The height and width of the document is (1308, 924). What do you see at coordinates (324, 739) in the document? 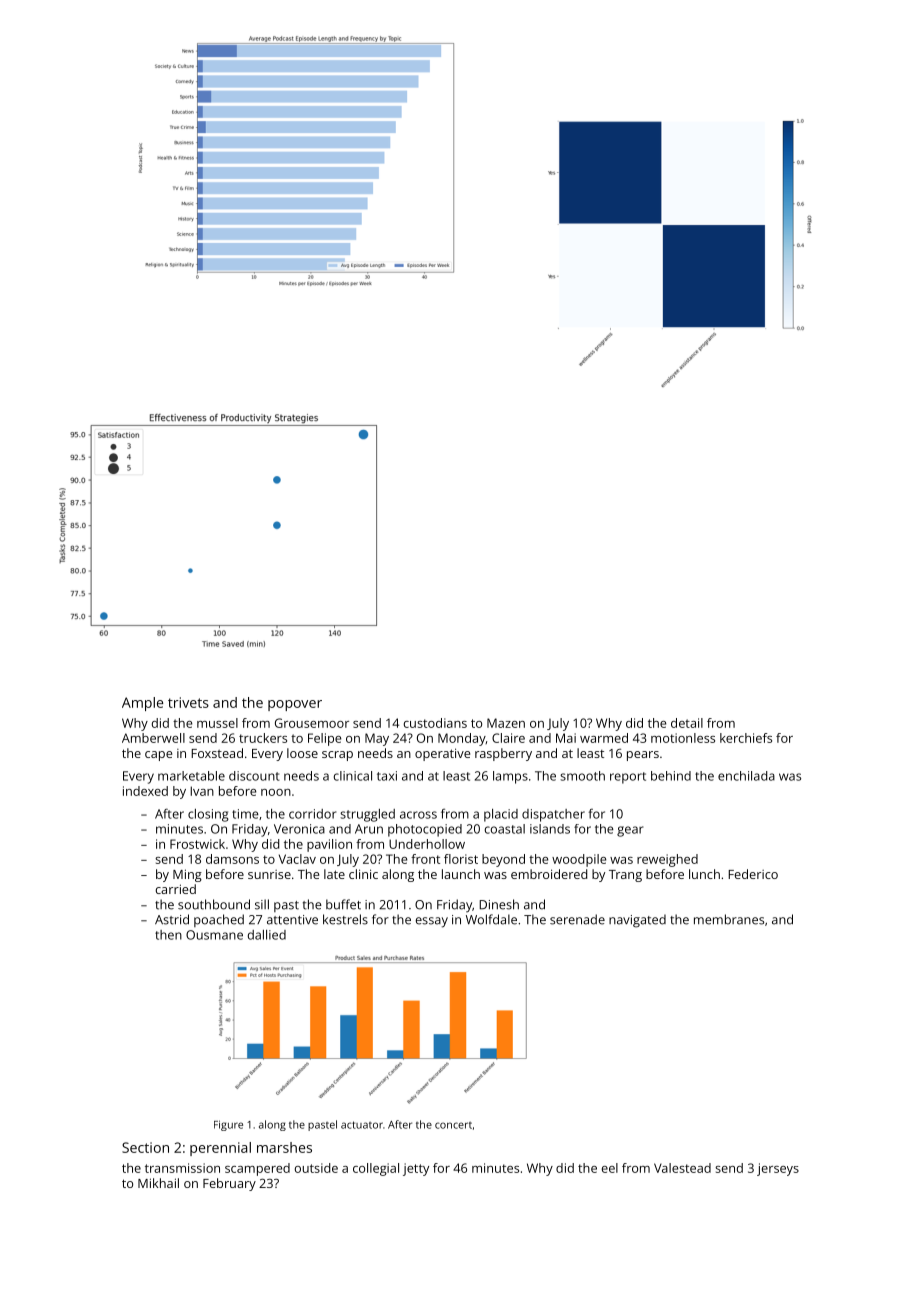
I see `Felipe` at bounding box center [324, 739].
